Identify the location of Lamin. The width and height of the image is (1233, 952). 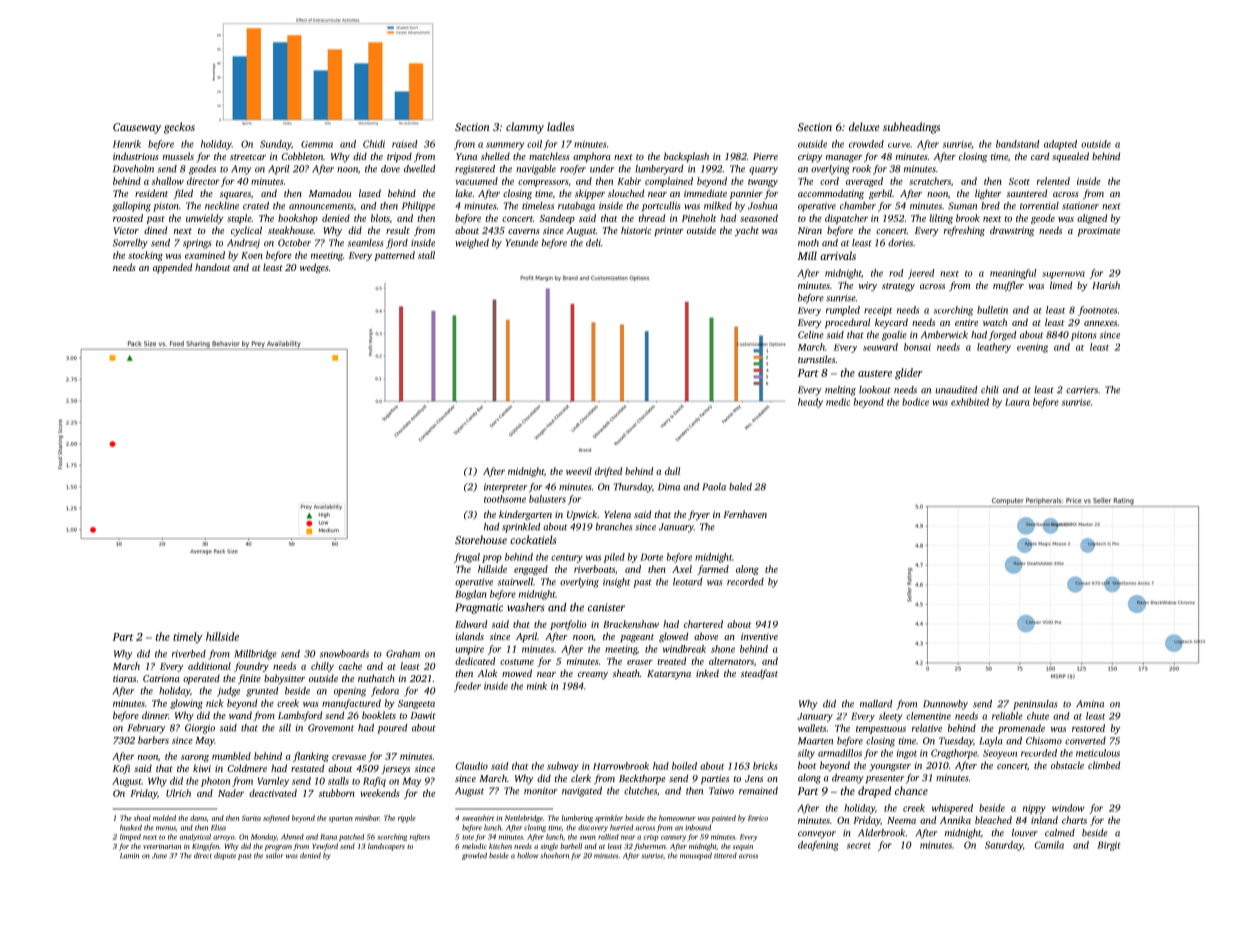
(129, 856).
